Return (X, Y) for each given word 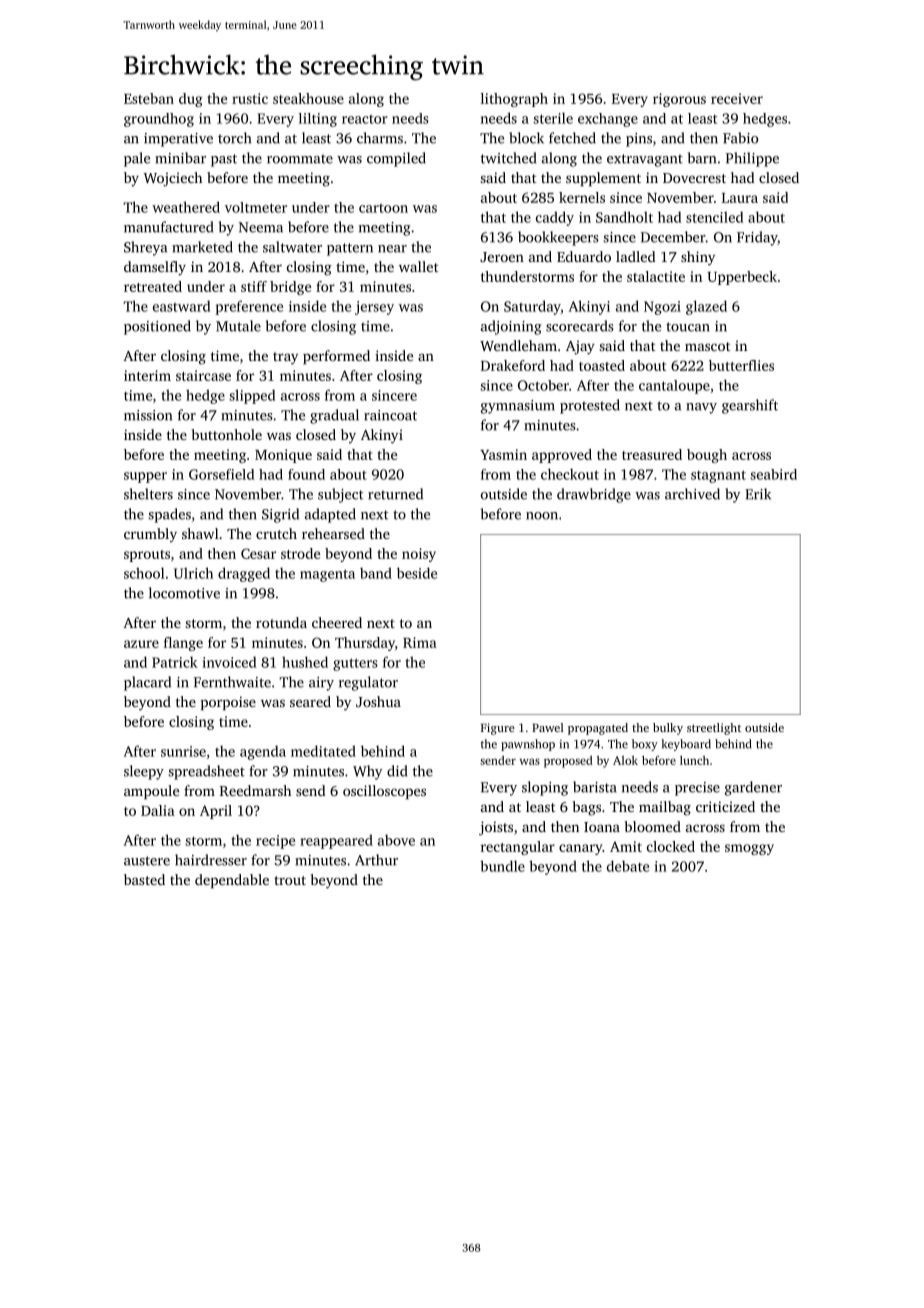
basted (144, 879)
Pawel (548, 727)
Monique (283, 456)
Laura (740, 198)
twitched (508, 158)
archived (692, 494)
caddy (555, 218)
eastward (181, 306)
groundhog (159, 120)
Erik (758, 494)
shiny (698, 258)
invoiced (229, 662)
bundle (502, 866)
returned (395, 494)
